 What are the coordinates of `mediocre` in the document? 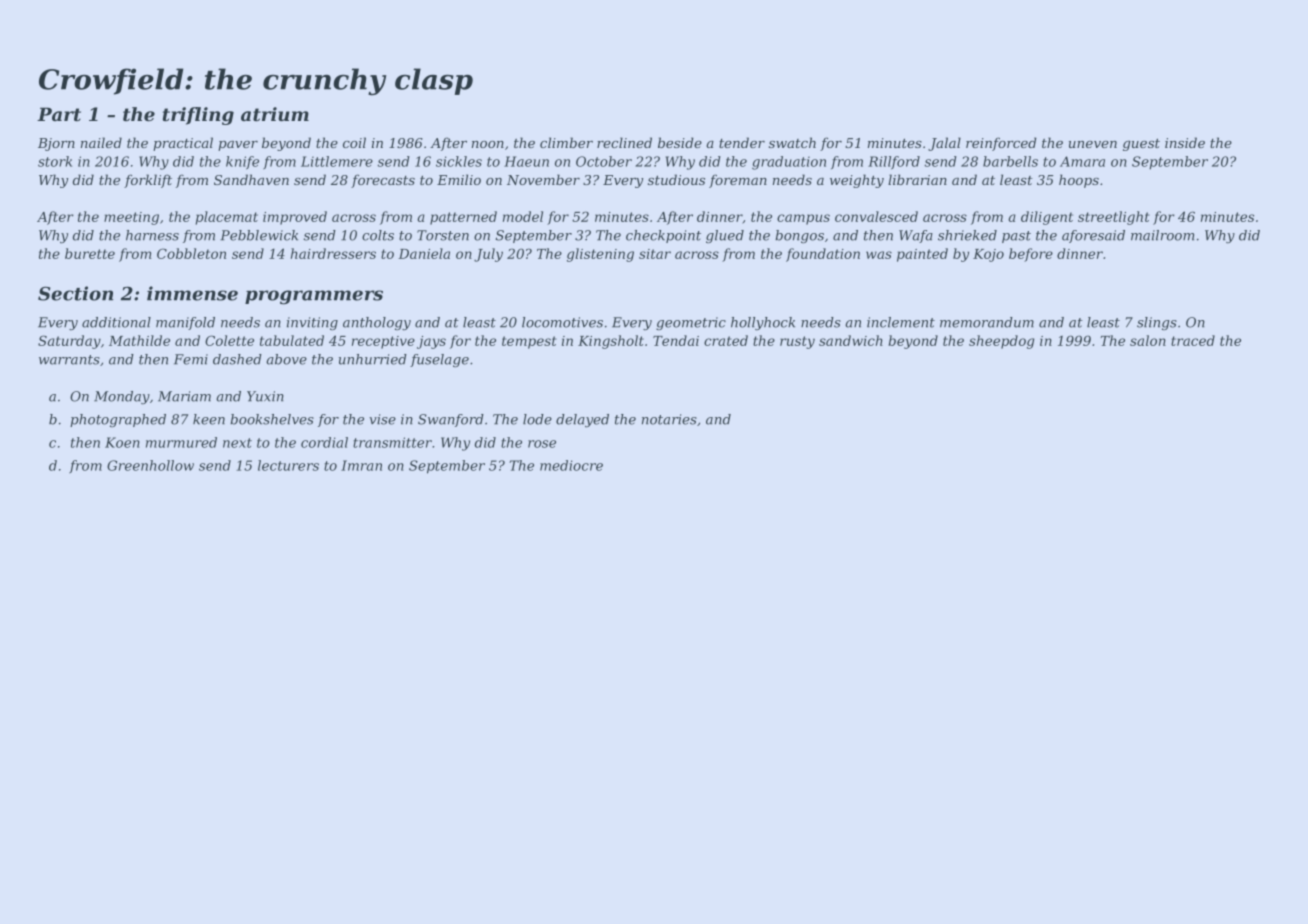 It's located at (571, 465).
